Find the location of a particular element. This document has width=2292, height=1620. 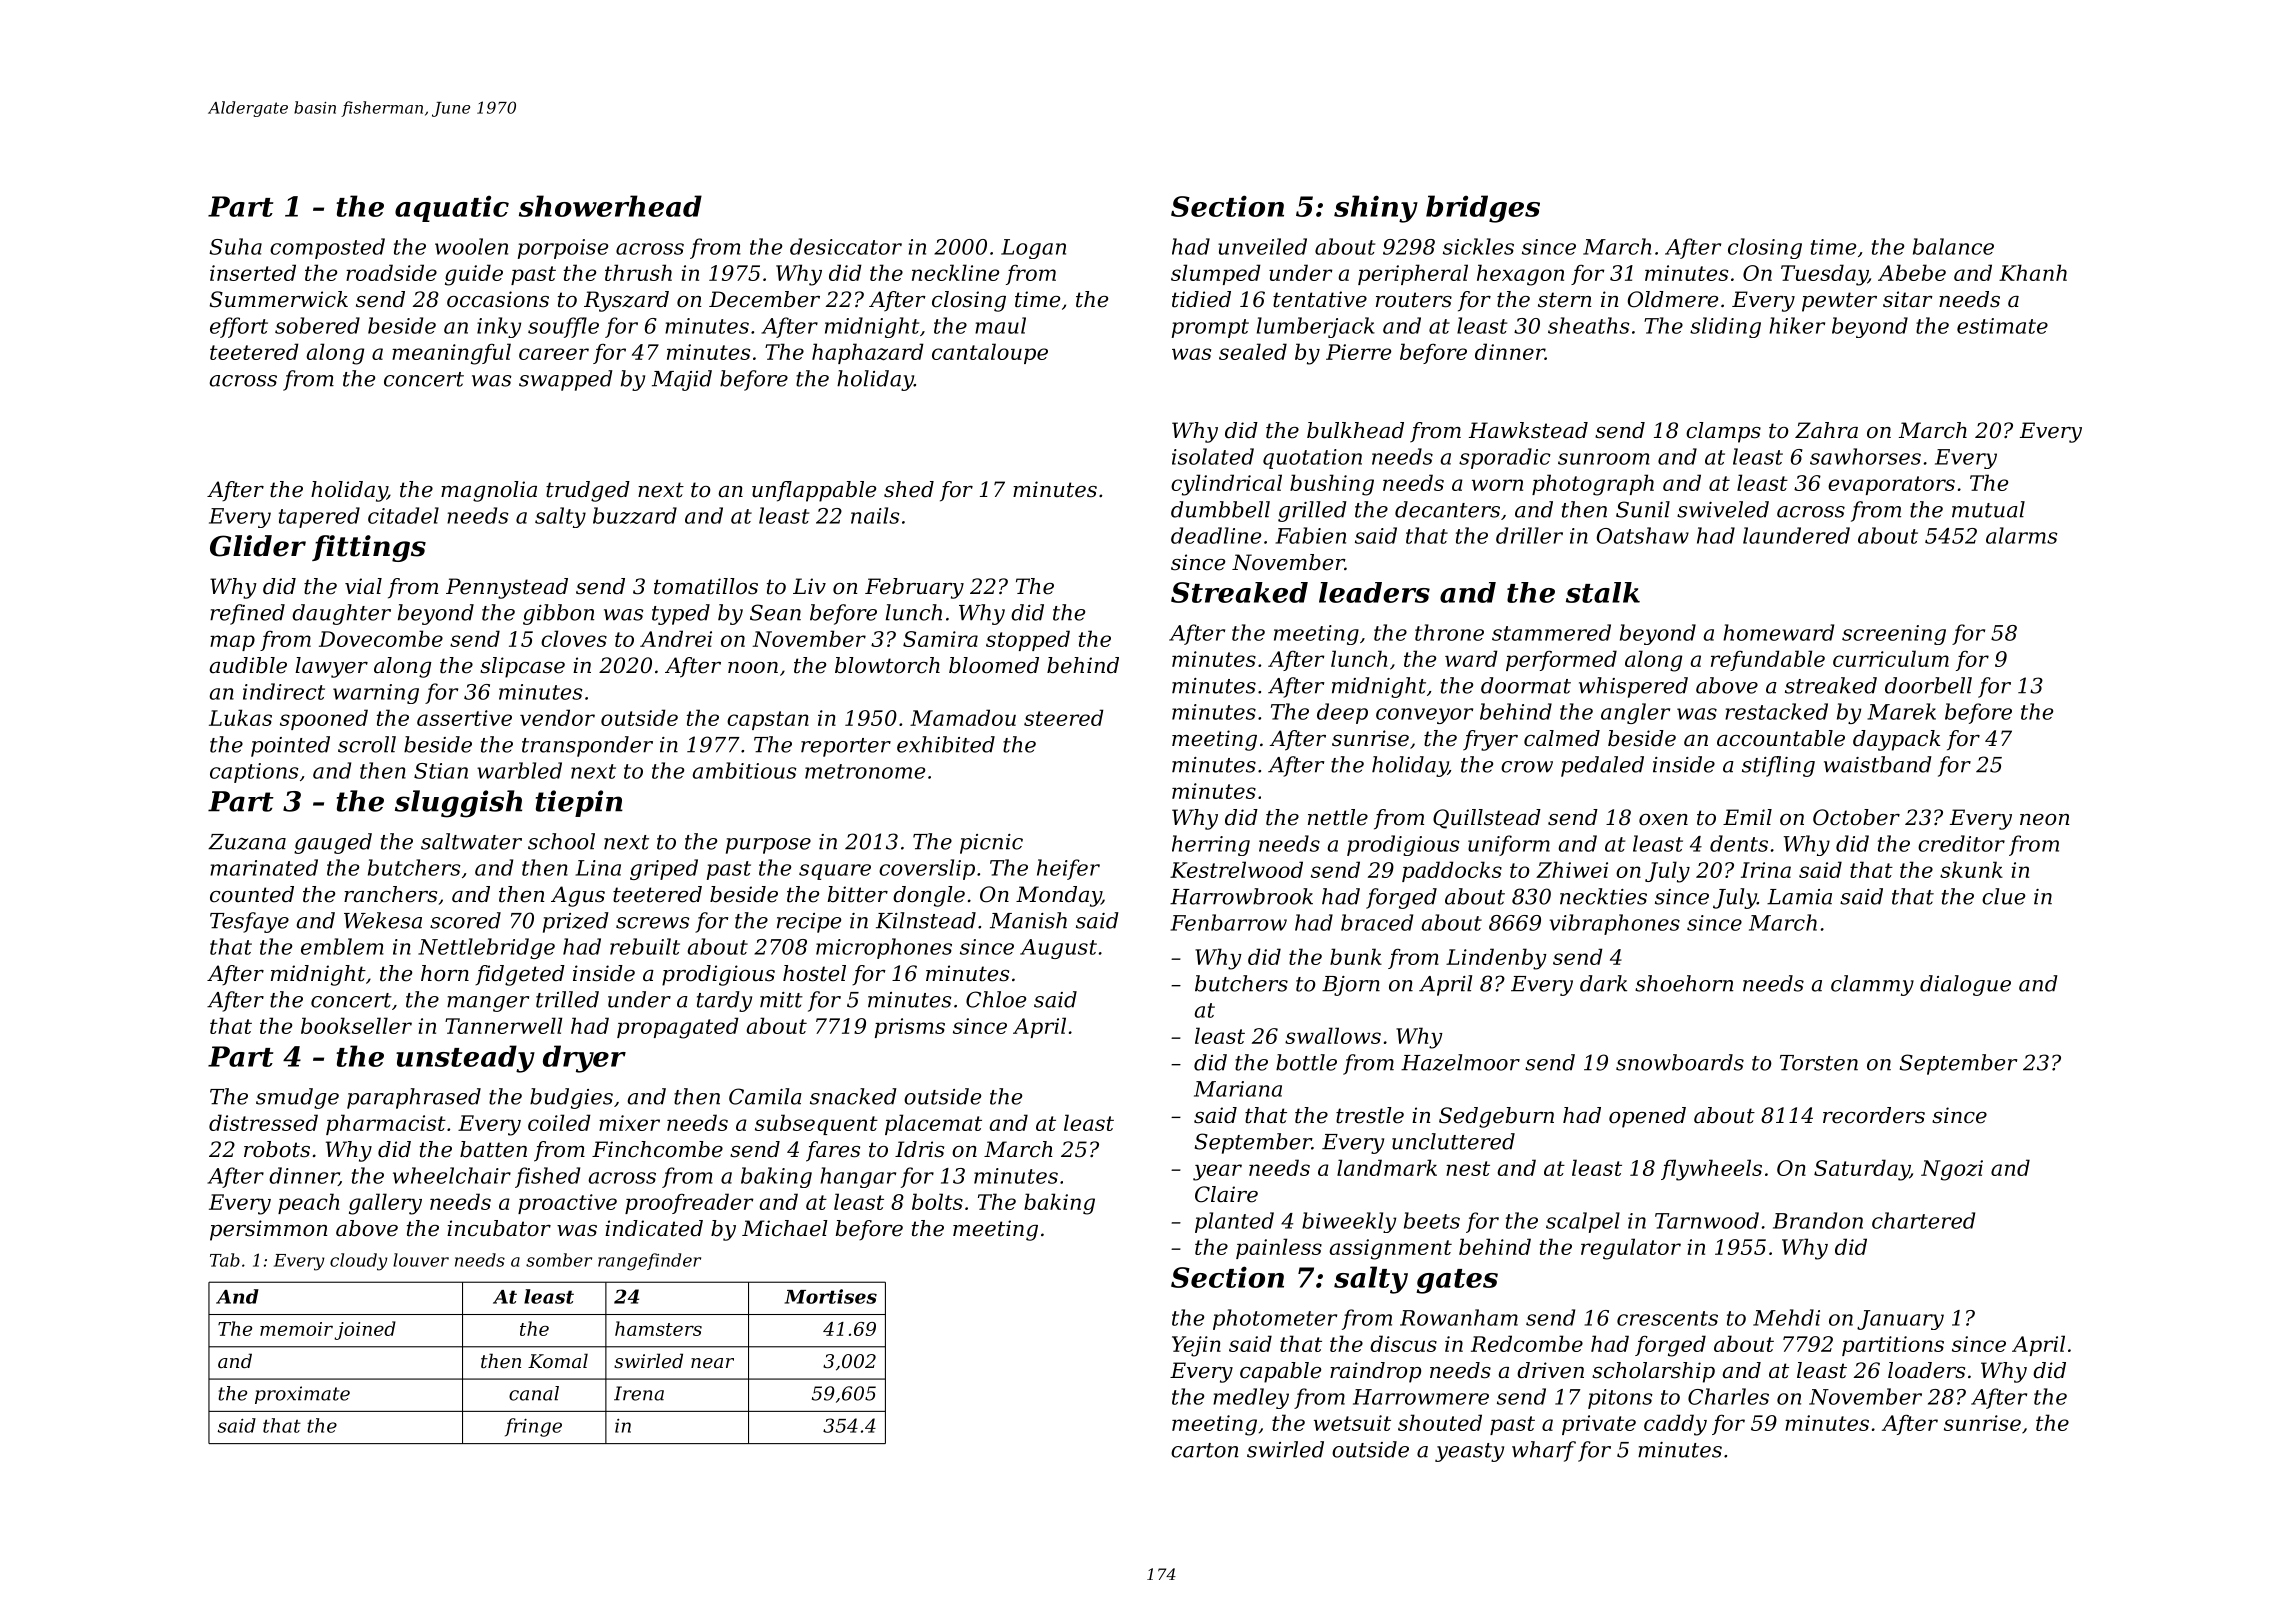

Logan is located at coordinates (1033, 249).
